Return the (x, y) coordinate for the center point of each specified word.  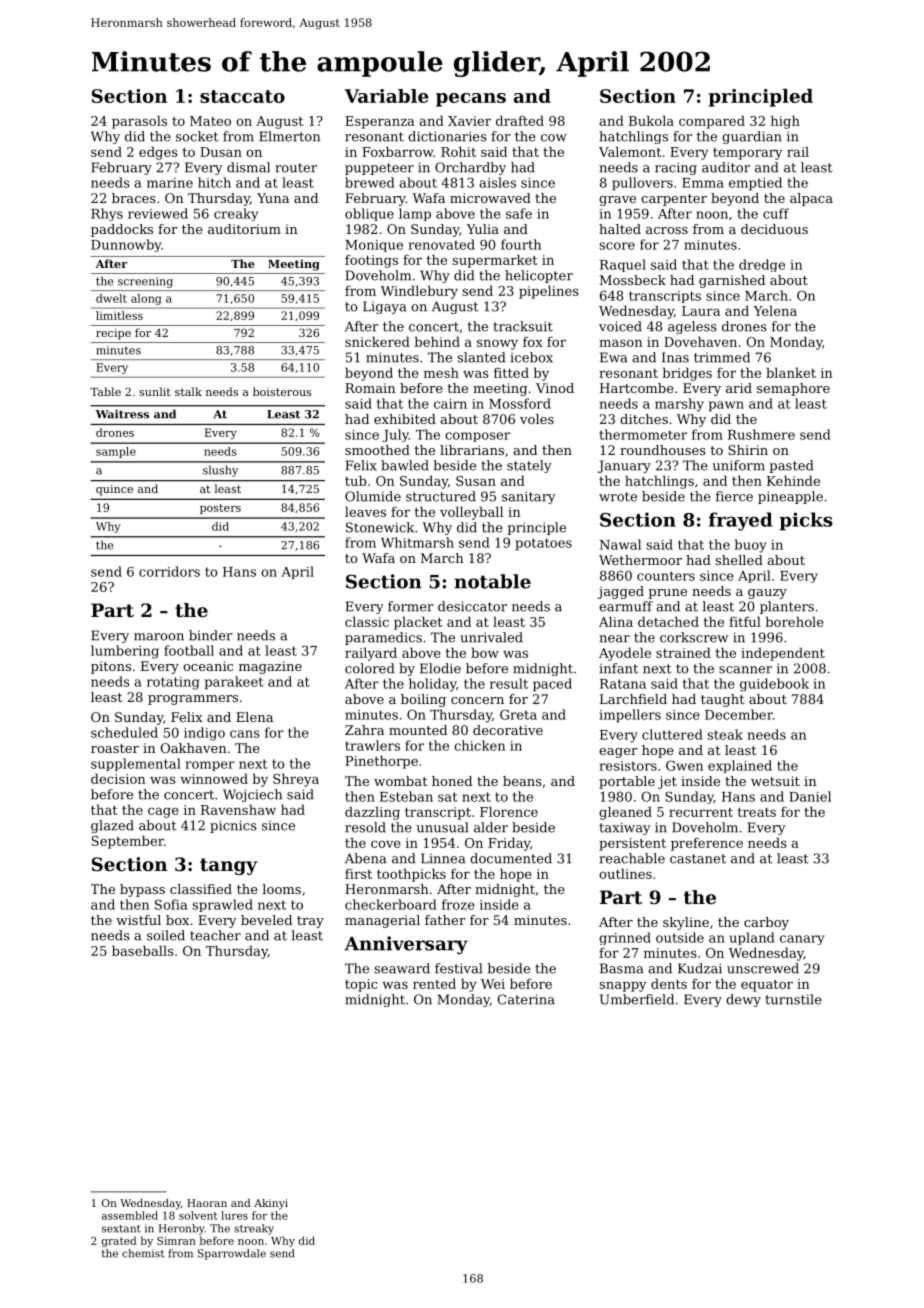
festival (459, 968)
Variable (386, 96)
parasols (139, 122)
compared (712, 122)
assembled (130, 1215)
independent (783, 654)
